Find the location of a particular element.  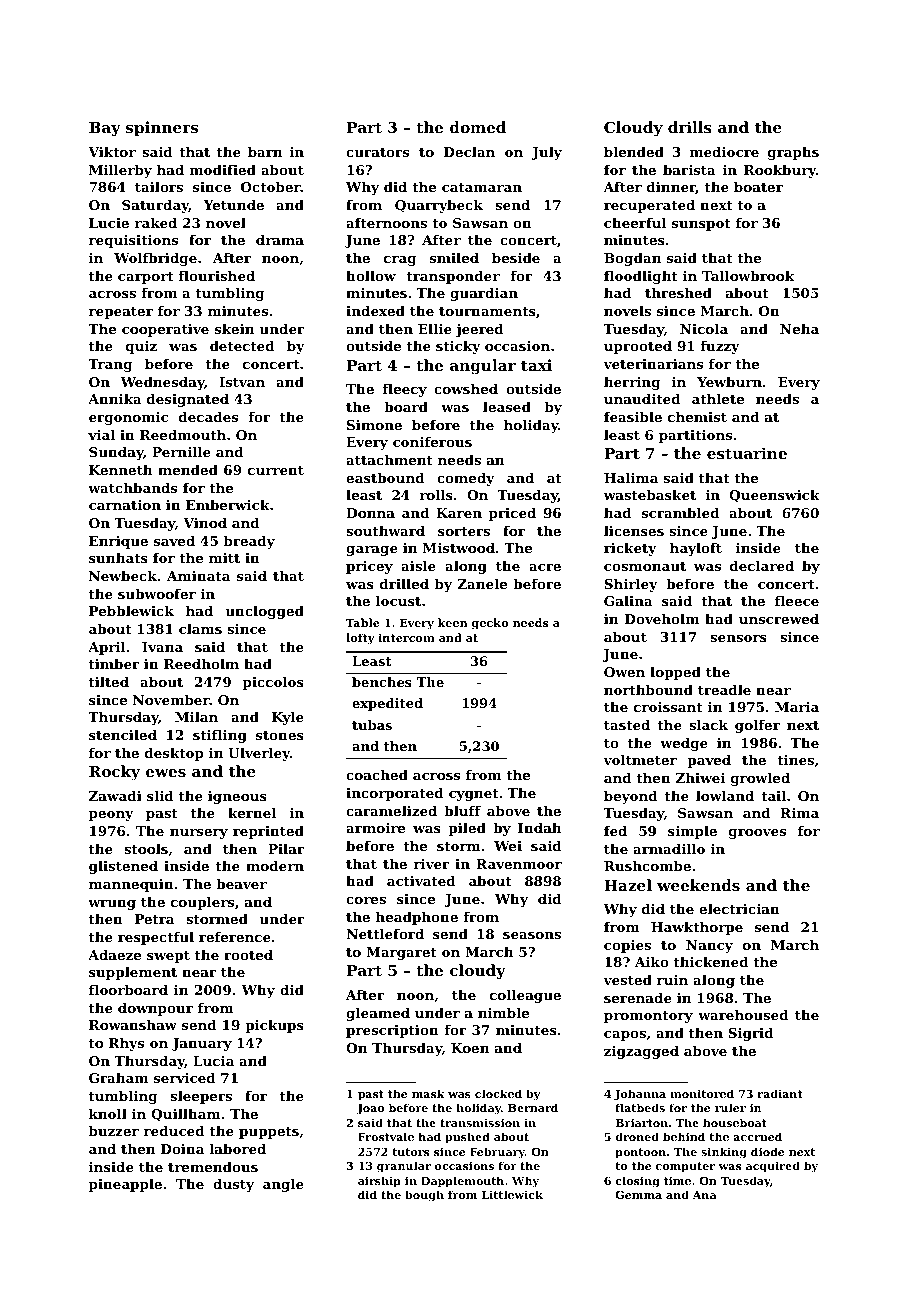

drills is located at coordinates (690, 127).
